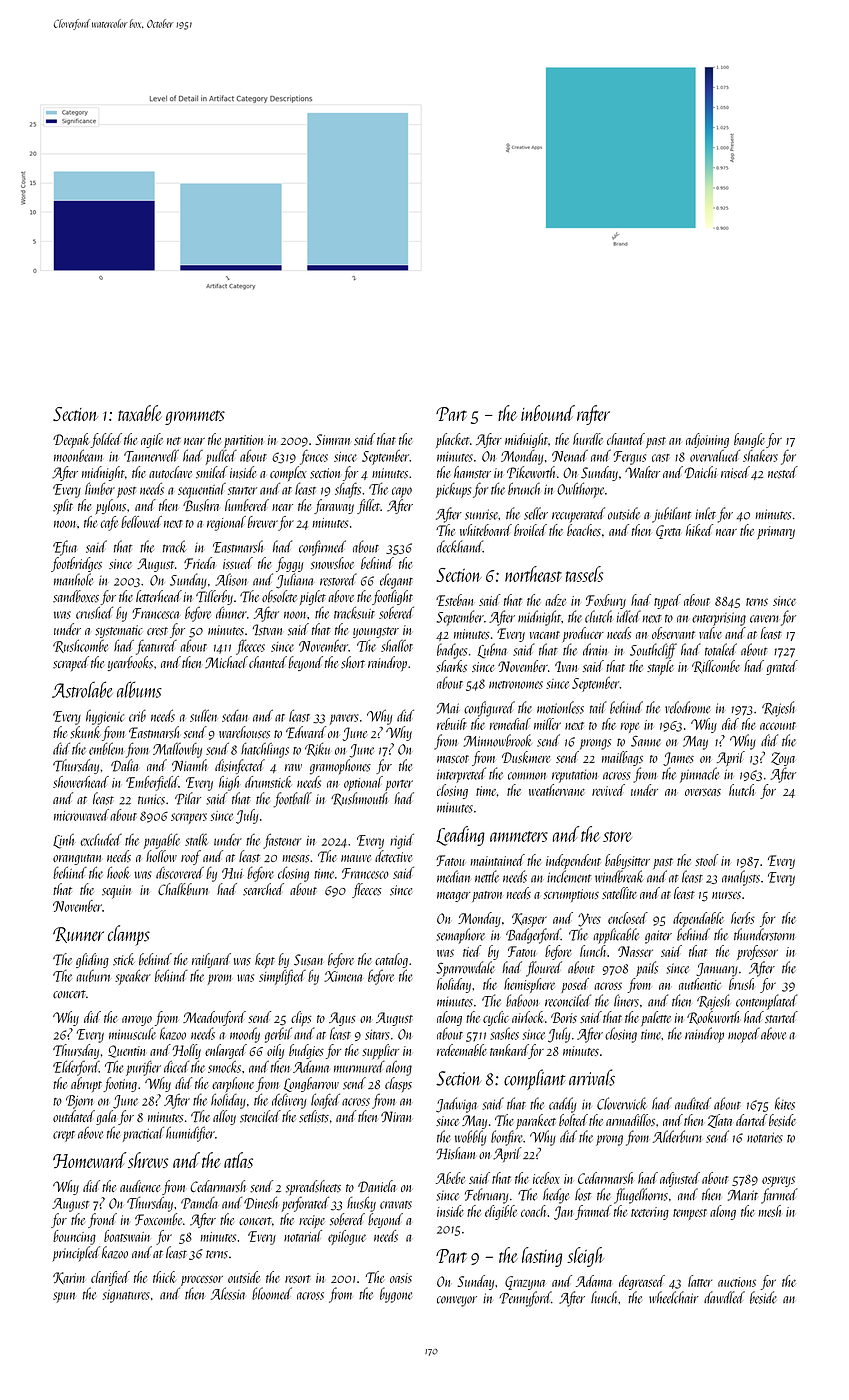 This document has width=849, height=1400. I want to click on eligible, so click(501, 1212).
